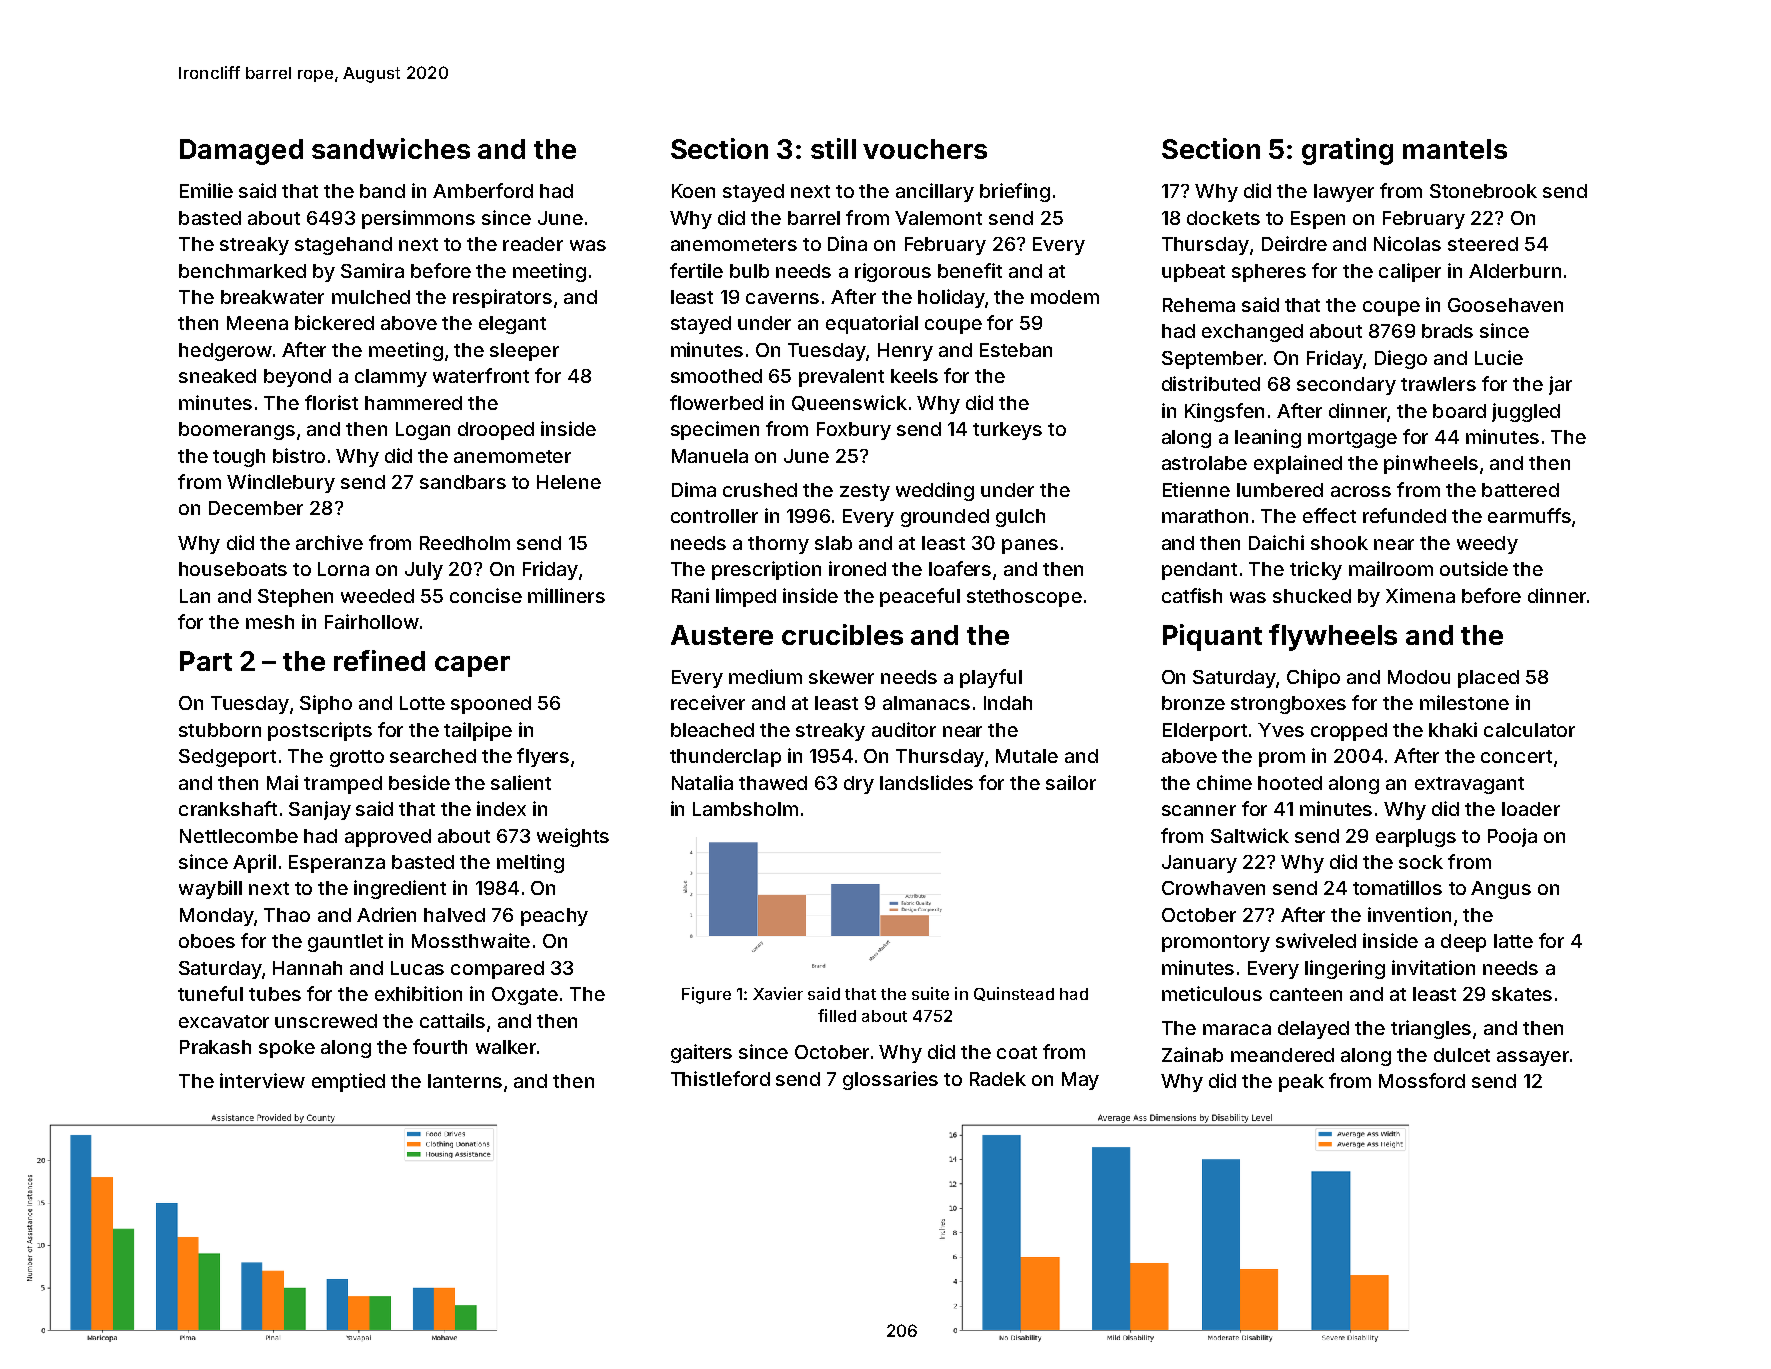  Describe the element at coordinates (337, 864) in the screenshot. I see `Esperanza` at that location.
